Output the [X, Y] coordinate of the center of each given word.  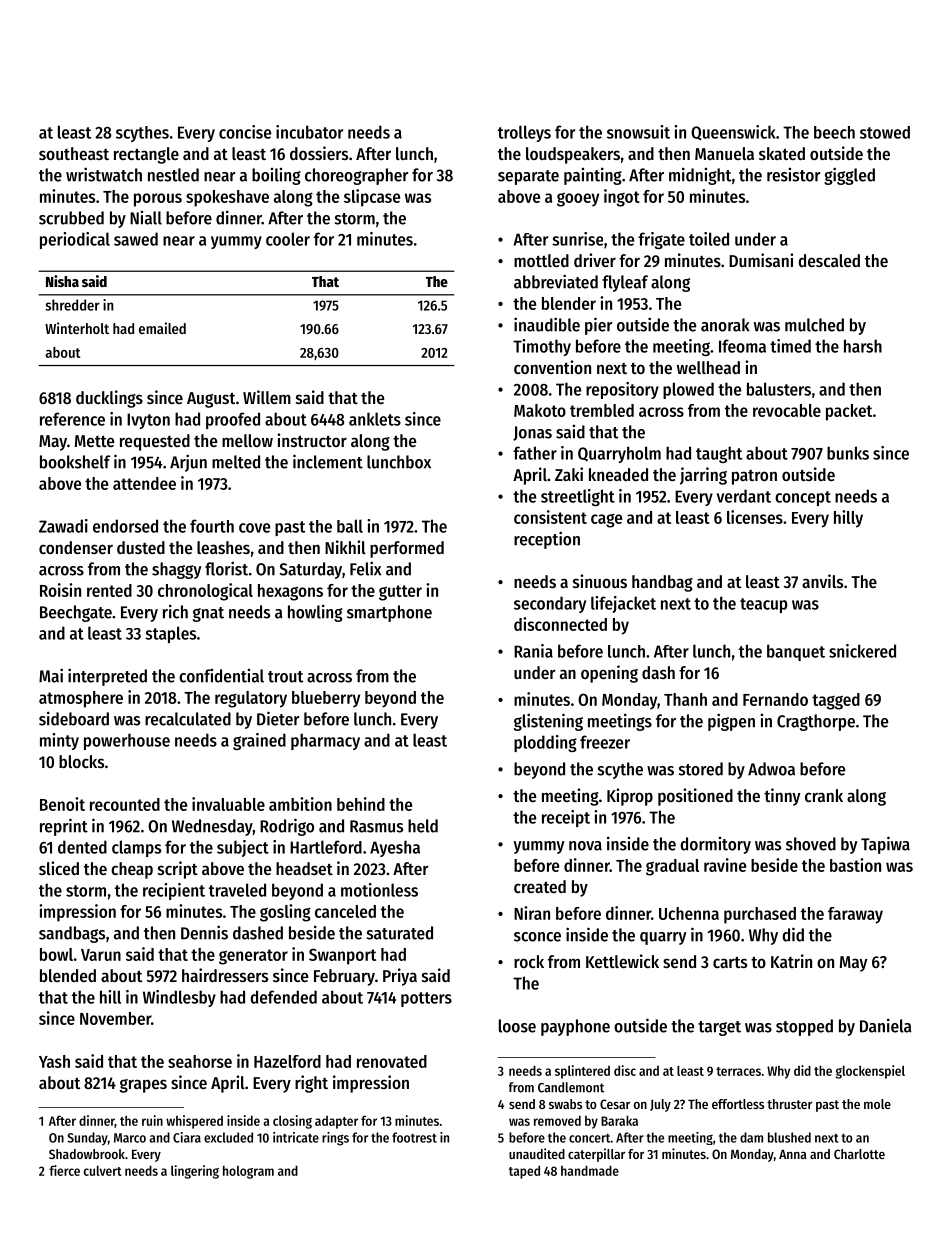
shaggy [176, 570]
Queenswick [733, 133]
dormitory [715, 845]
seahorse [200, 1061]
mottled [541, 260]
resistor [794, 175]
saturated [400, 933]
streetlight [578, 497]
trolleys [524, 133]
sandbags [72, 934]
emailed [162, 328]
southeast [74, 153]
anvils [822, 581]
